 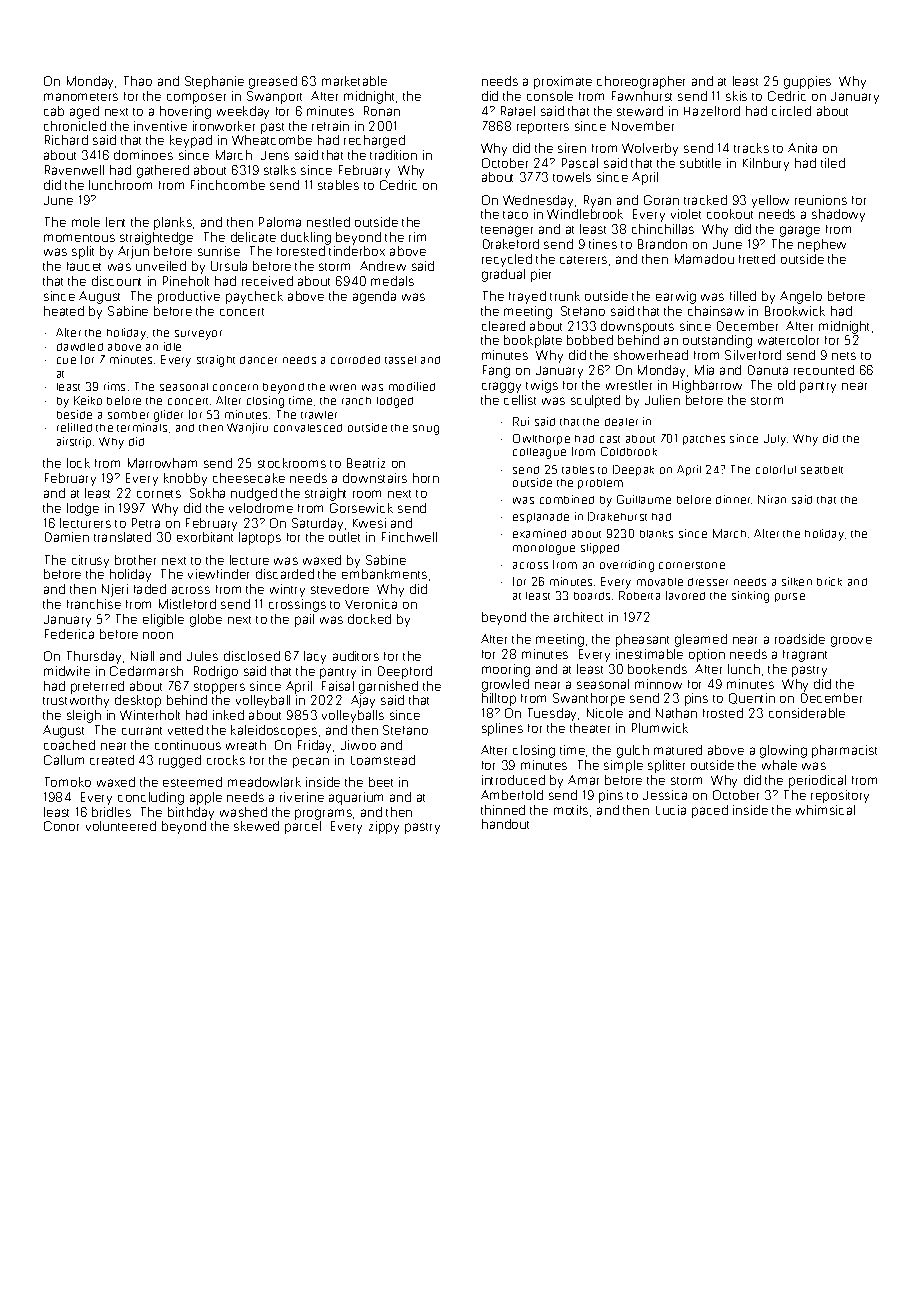 What do you see at coordinates (168, 416) in the document?
I see `glider` at bounding box center [168, 416].
